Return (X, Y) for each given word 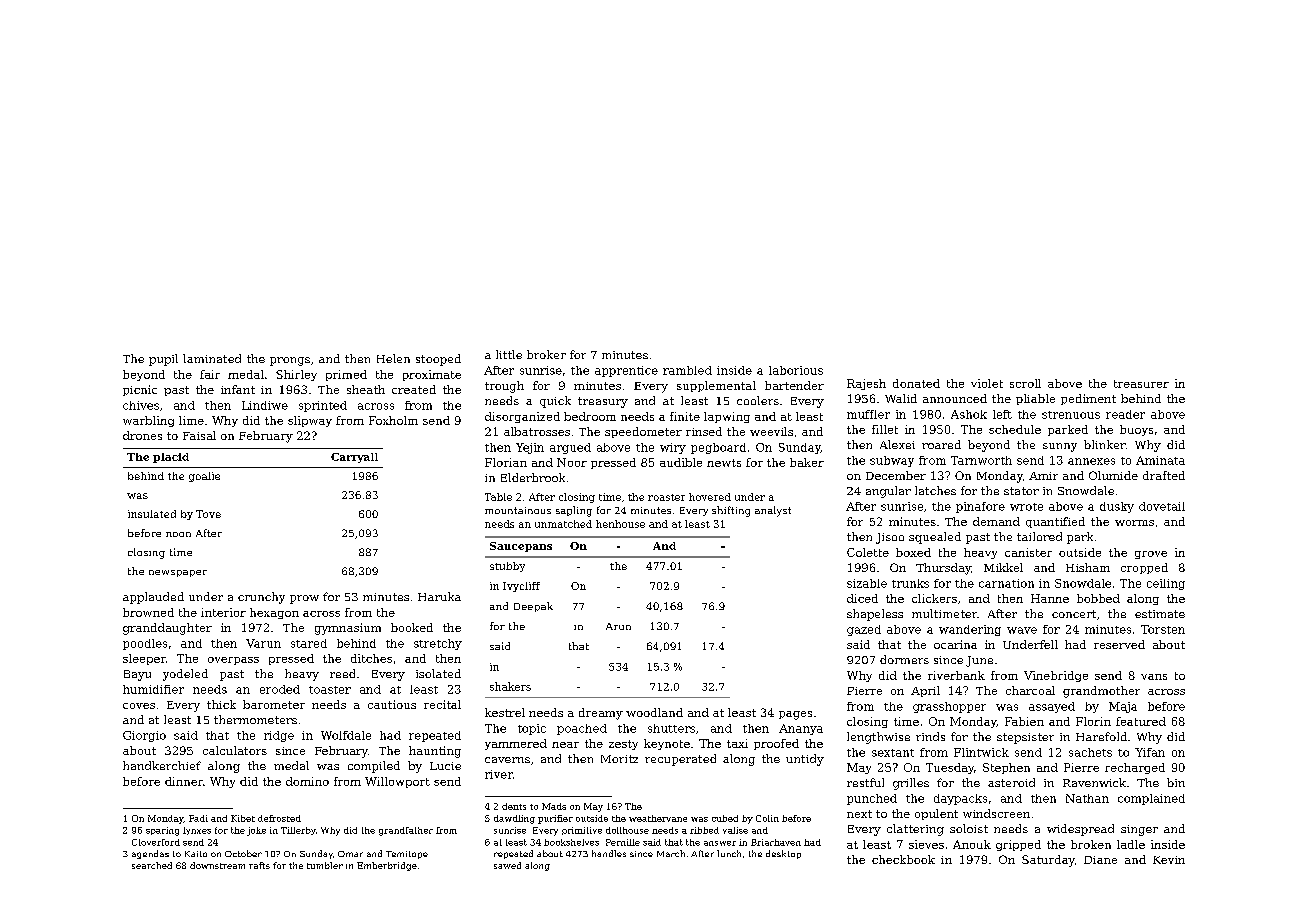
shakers (510, 686)
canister (1028, 552)
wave (1022, 630)
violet (987, 383)
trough (504, 387)
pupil (163, 360)
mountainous (518, 510)
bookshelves (571, 842)
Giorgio (144, 736)
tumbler (325, 865)
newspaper (178, 573)
